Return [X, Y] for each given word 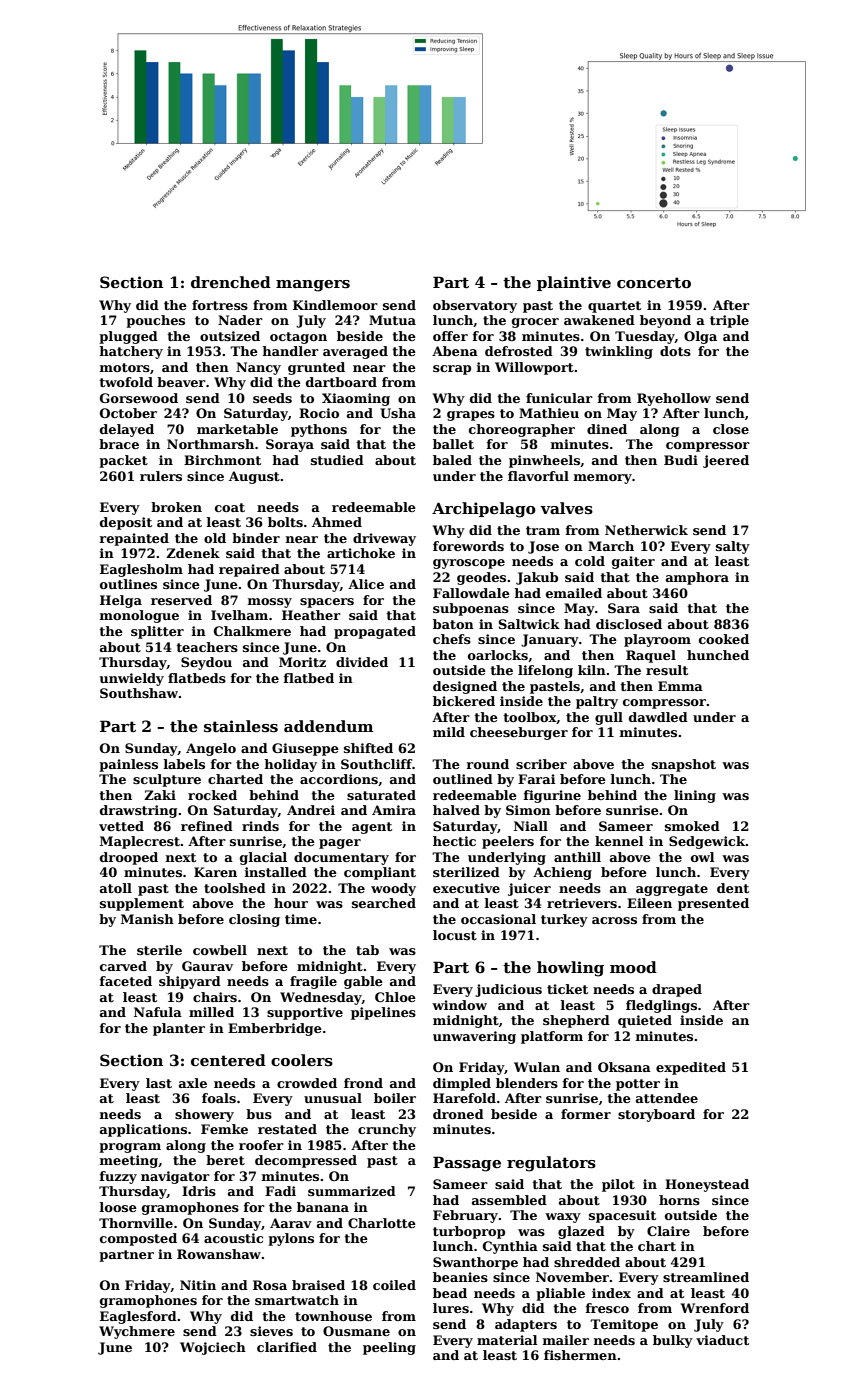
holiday [290, 765]
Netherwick [646, 530]
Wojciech [213, 1348]
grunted [316, 368]
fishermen [580, 1355]
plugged [128, 337]
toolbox [530, 718]
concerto [654, 282]
